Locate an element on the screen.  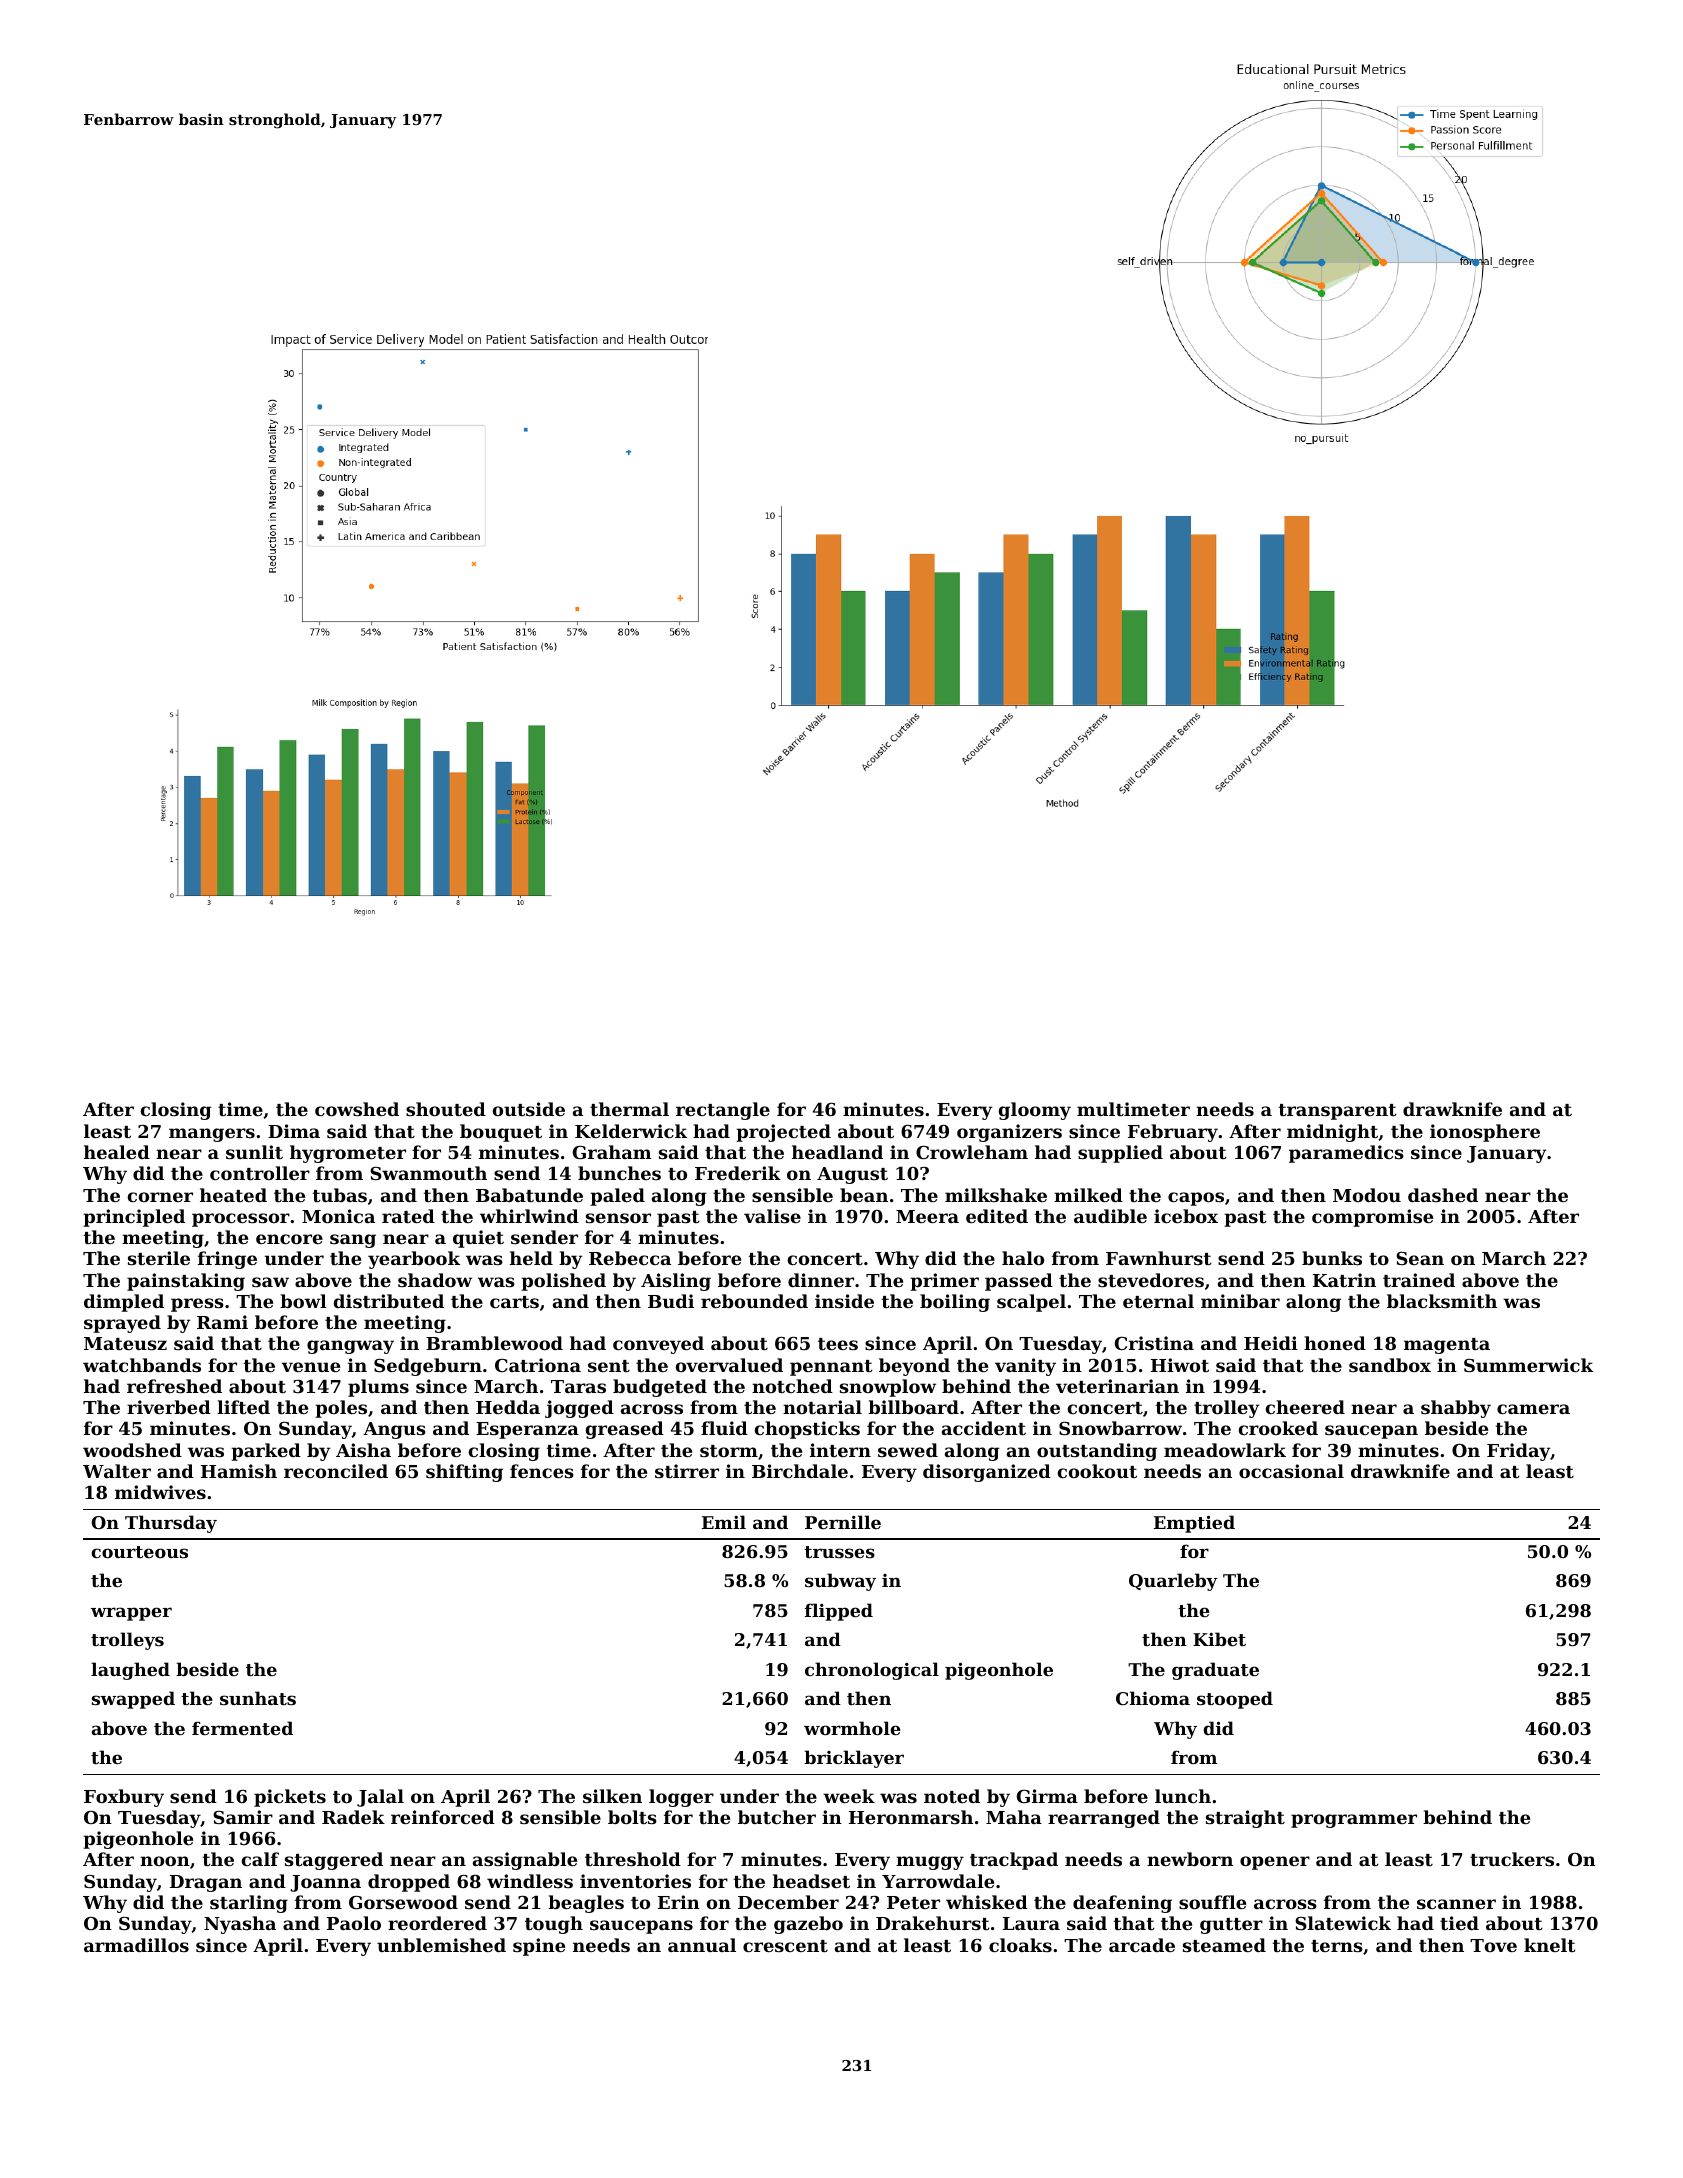
cheered is located at coordinates (1305, 1407).
